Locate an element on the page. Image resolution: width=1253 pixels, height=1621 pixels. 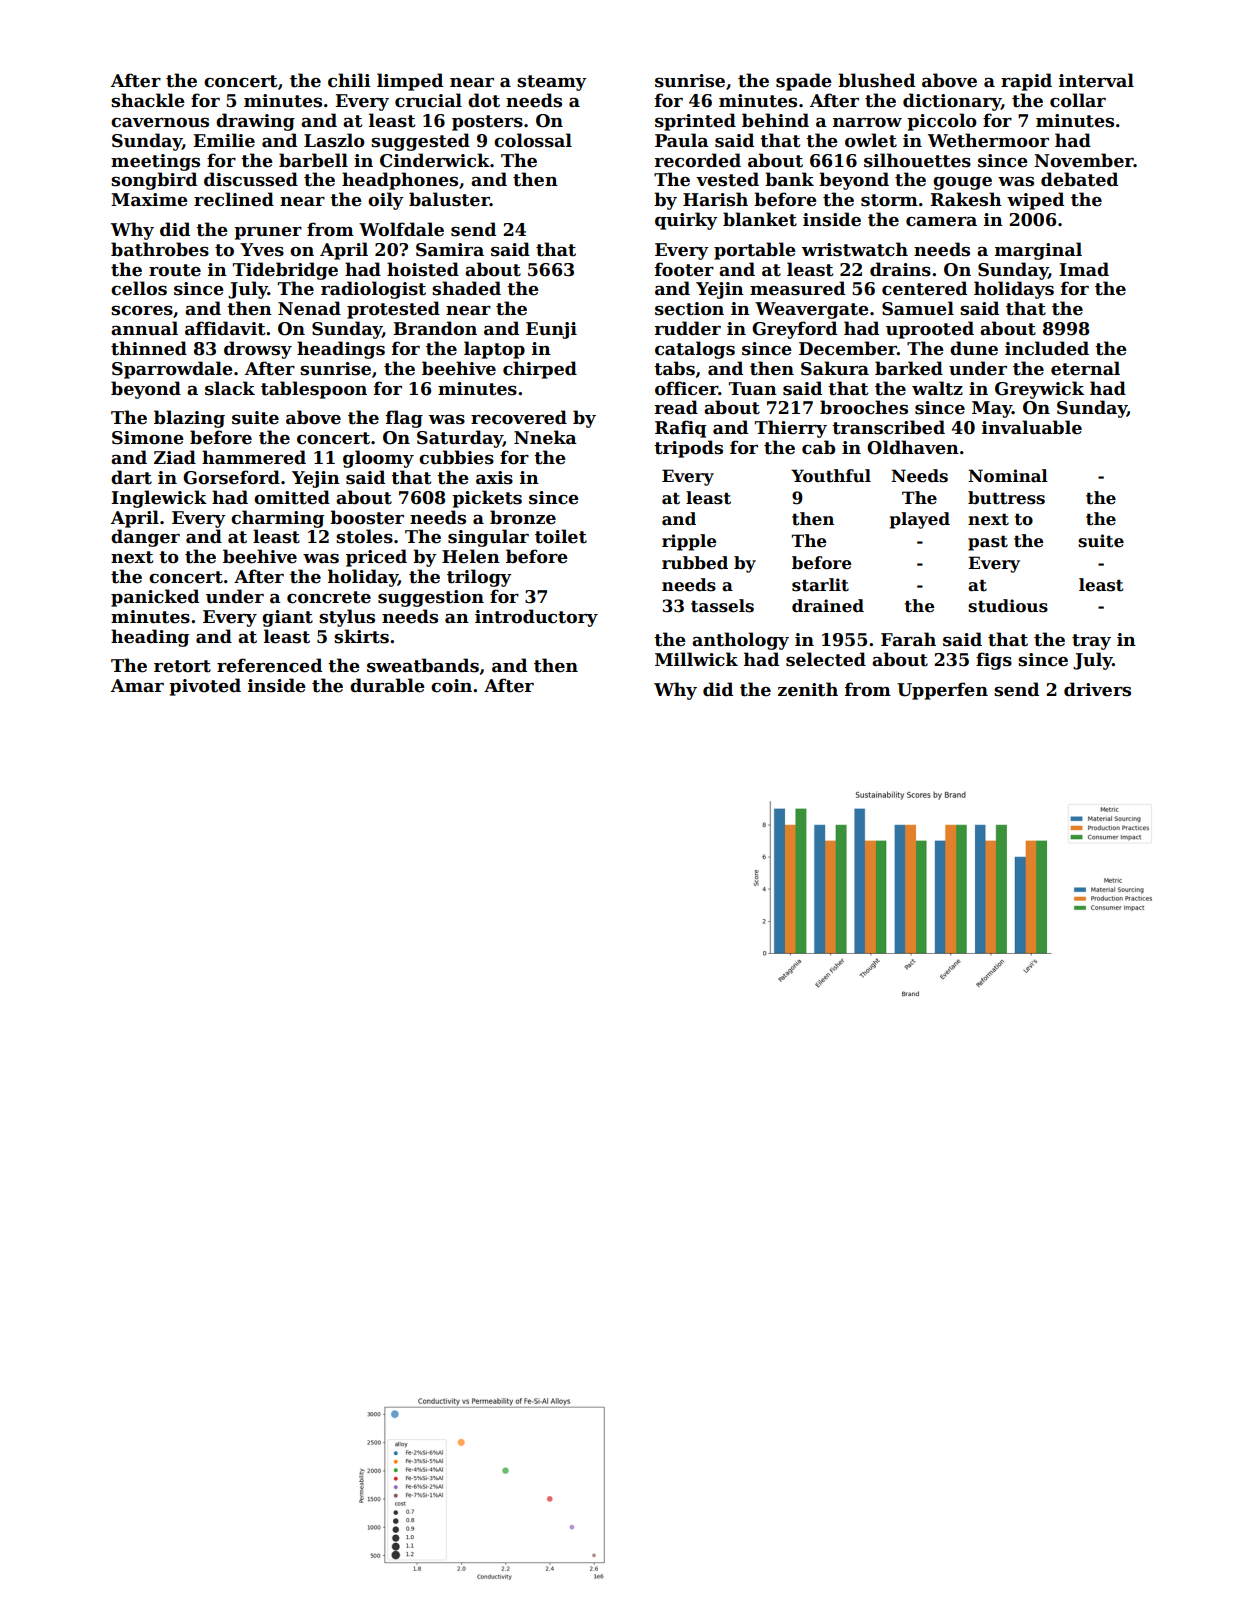
Oldhaven is located at coordinates (913, 447).
